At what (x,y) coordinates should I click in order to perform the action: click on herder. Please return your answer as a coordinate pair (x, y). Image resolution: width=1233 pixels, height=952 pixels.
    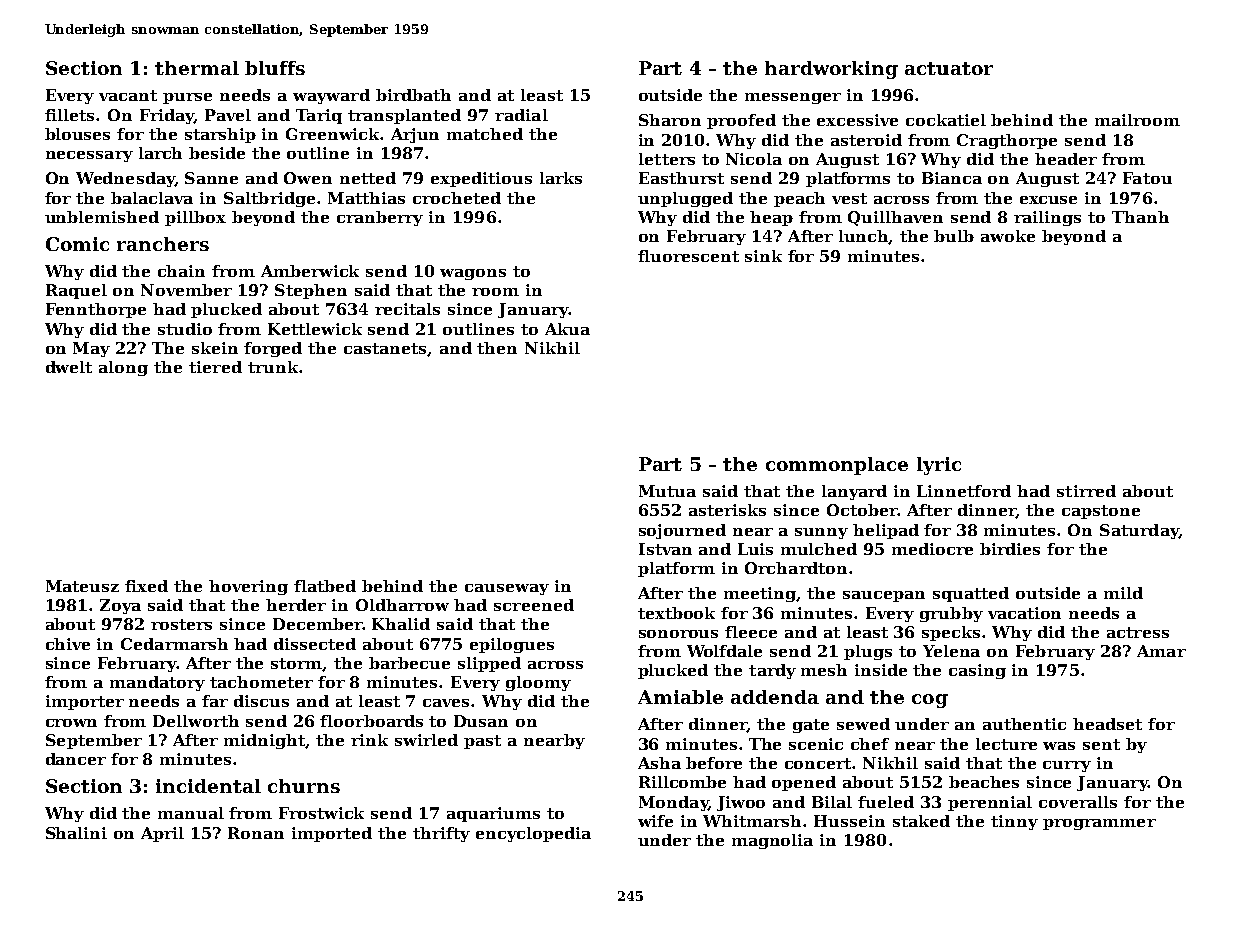
    Looking at the image, I should click on (296, 605).
